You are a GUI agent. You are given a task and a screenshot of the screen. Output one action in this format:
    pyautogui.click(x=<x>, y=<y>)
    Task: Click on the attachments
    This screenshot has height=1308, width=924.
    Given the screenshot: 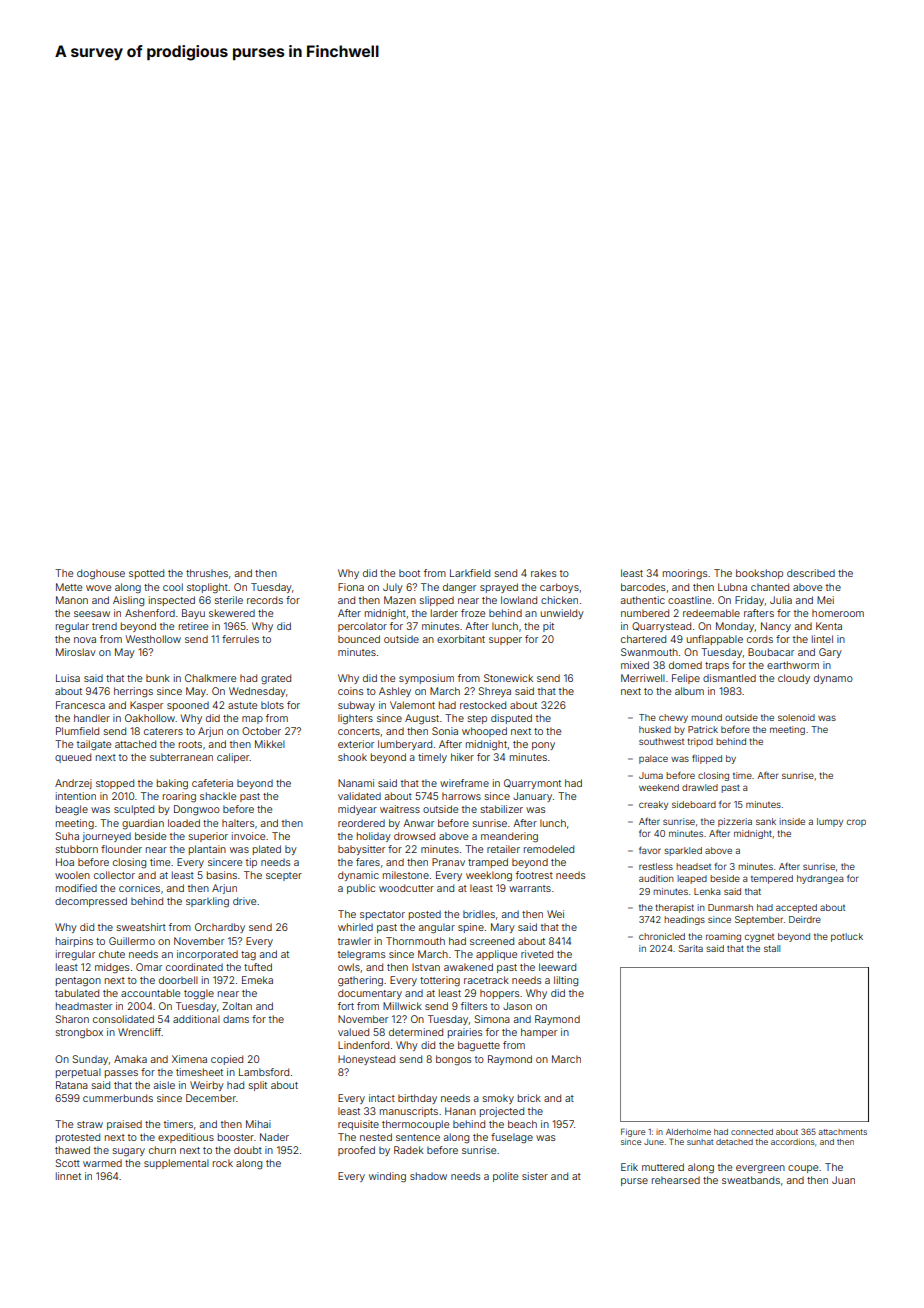 What is the action you would take?
    pyautogui.click(x=842, y=1132)
